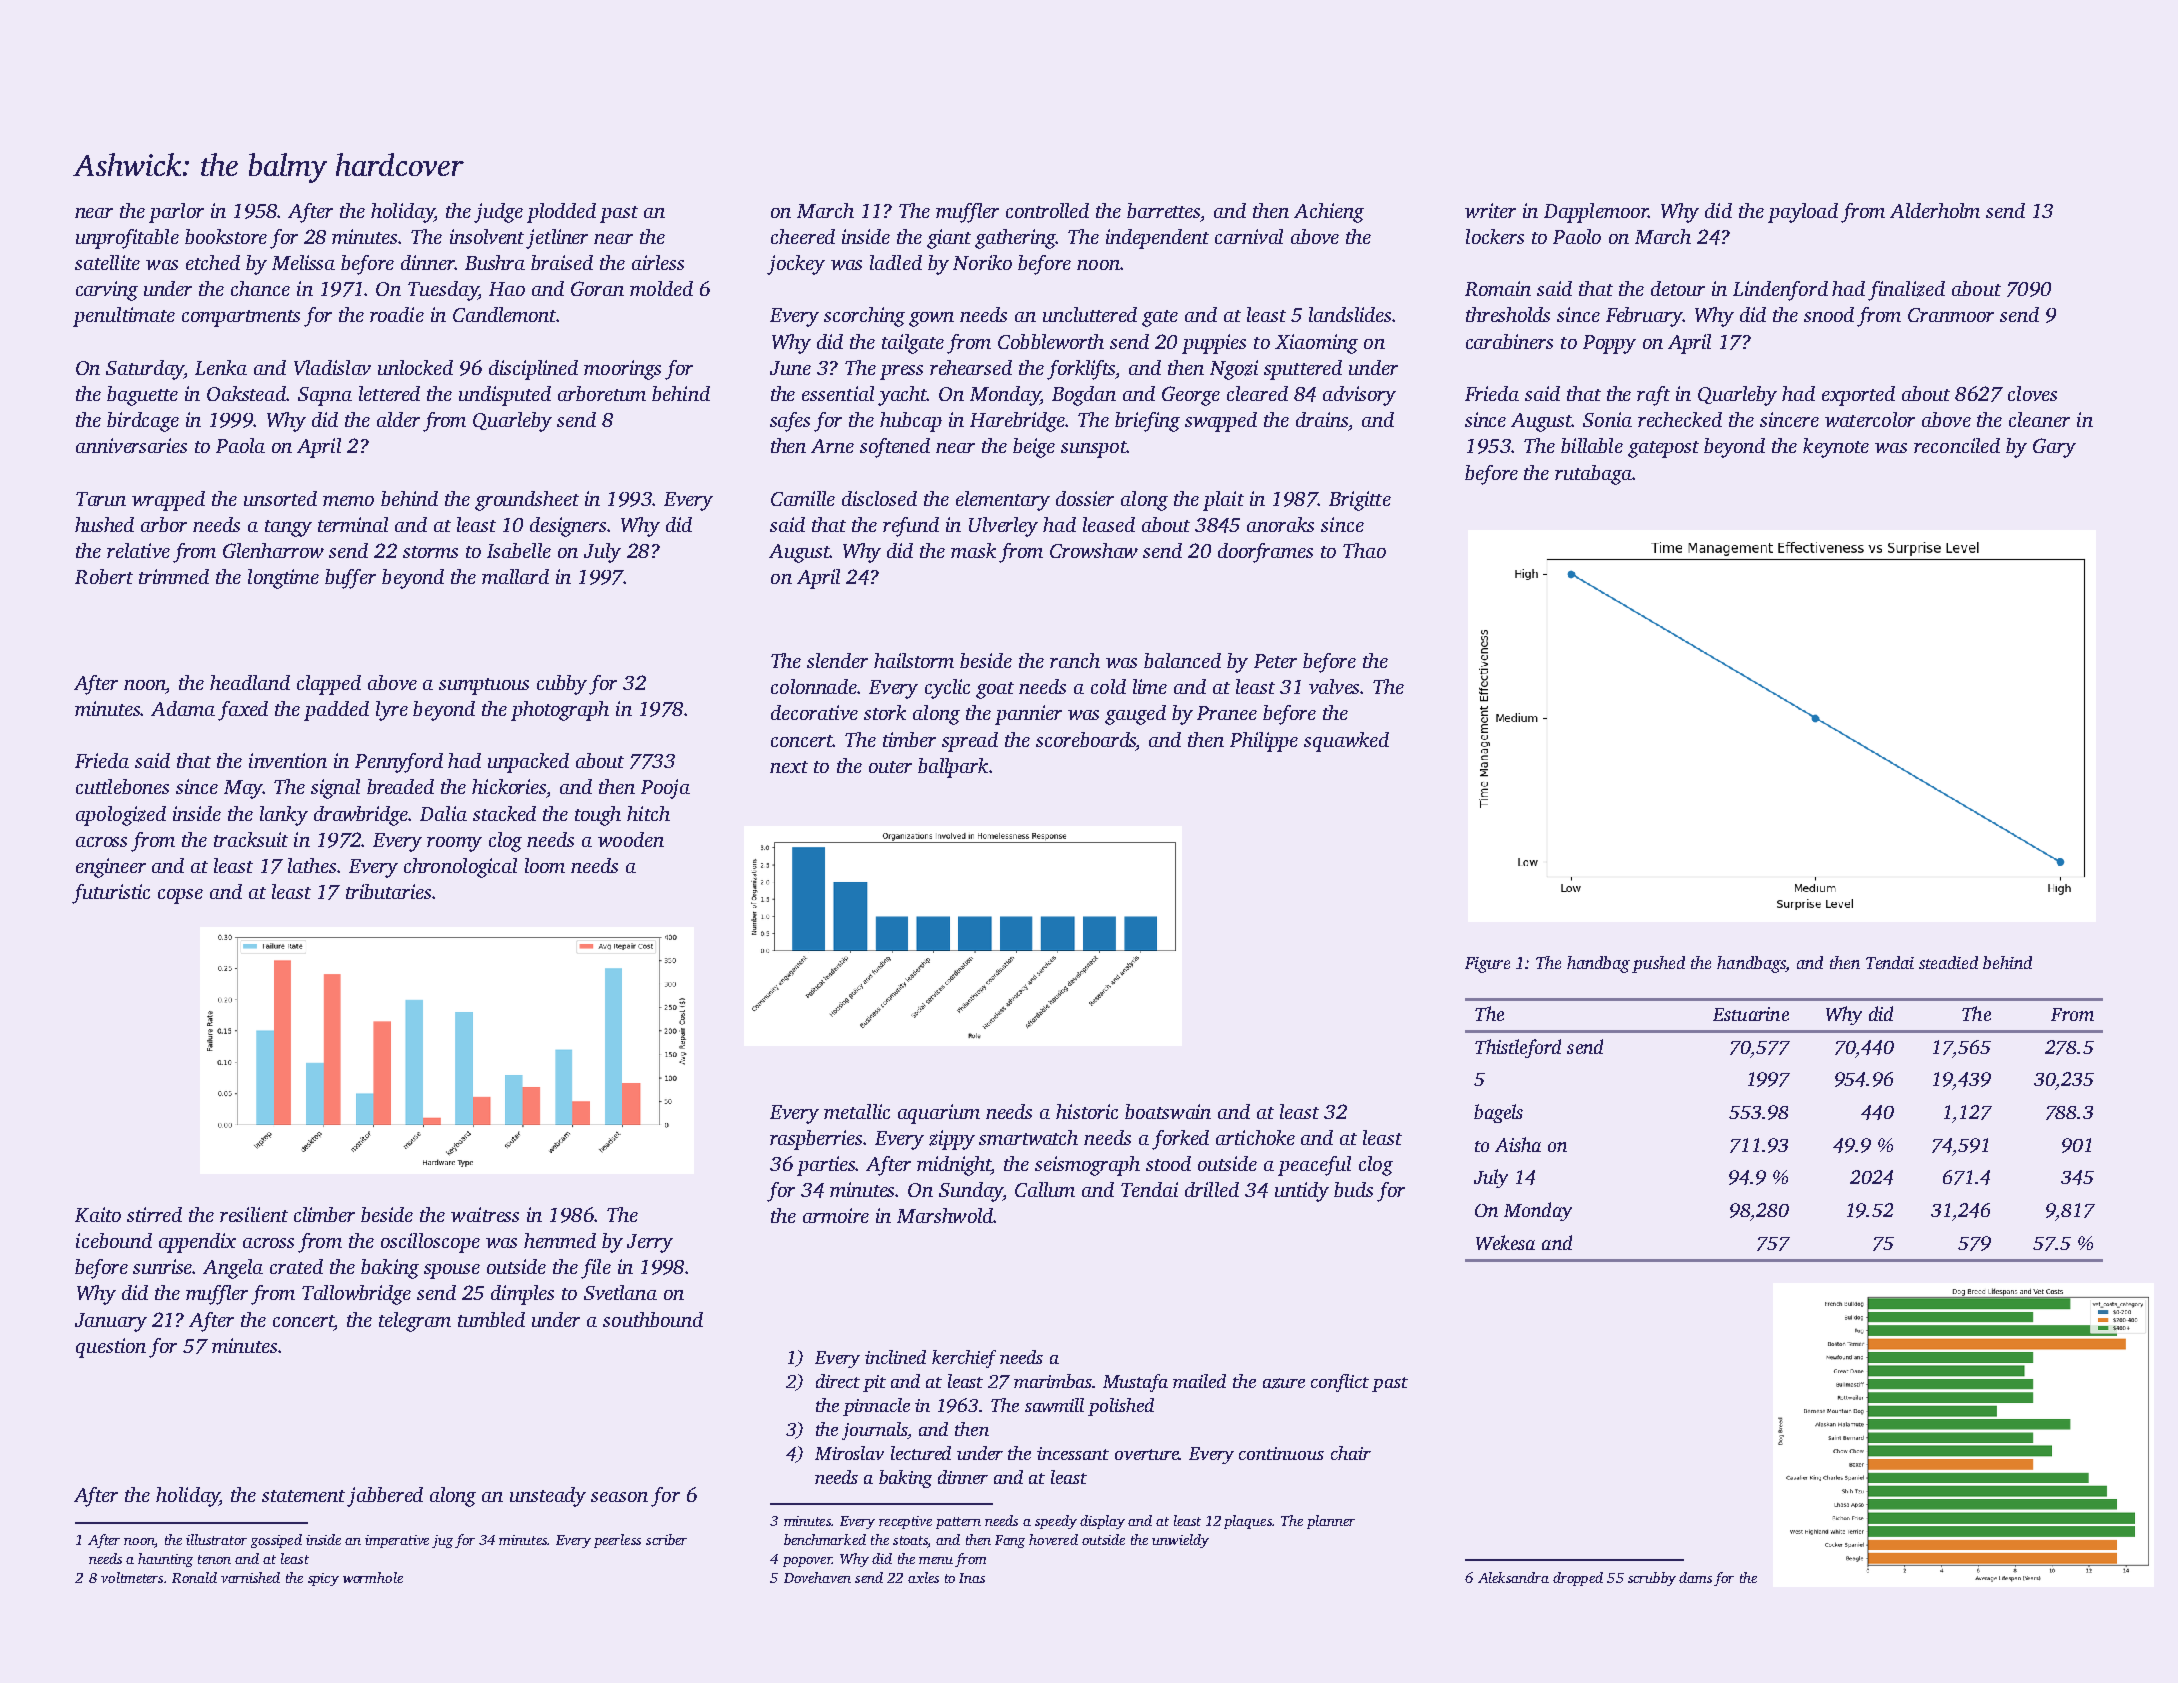  What do you see at coordinates (303, 1496) in the screenshot?
I see `statement` at bounding box center [303, 1496].
